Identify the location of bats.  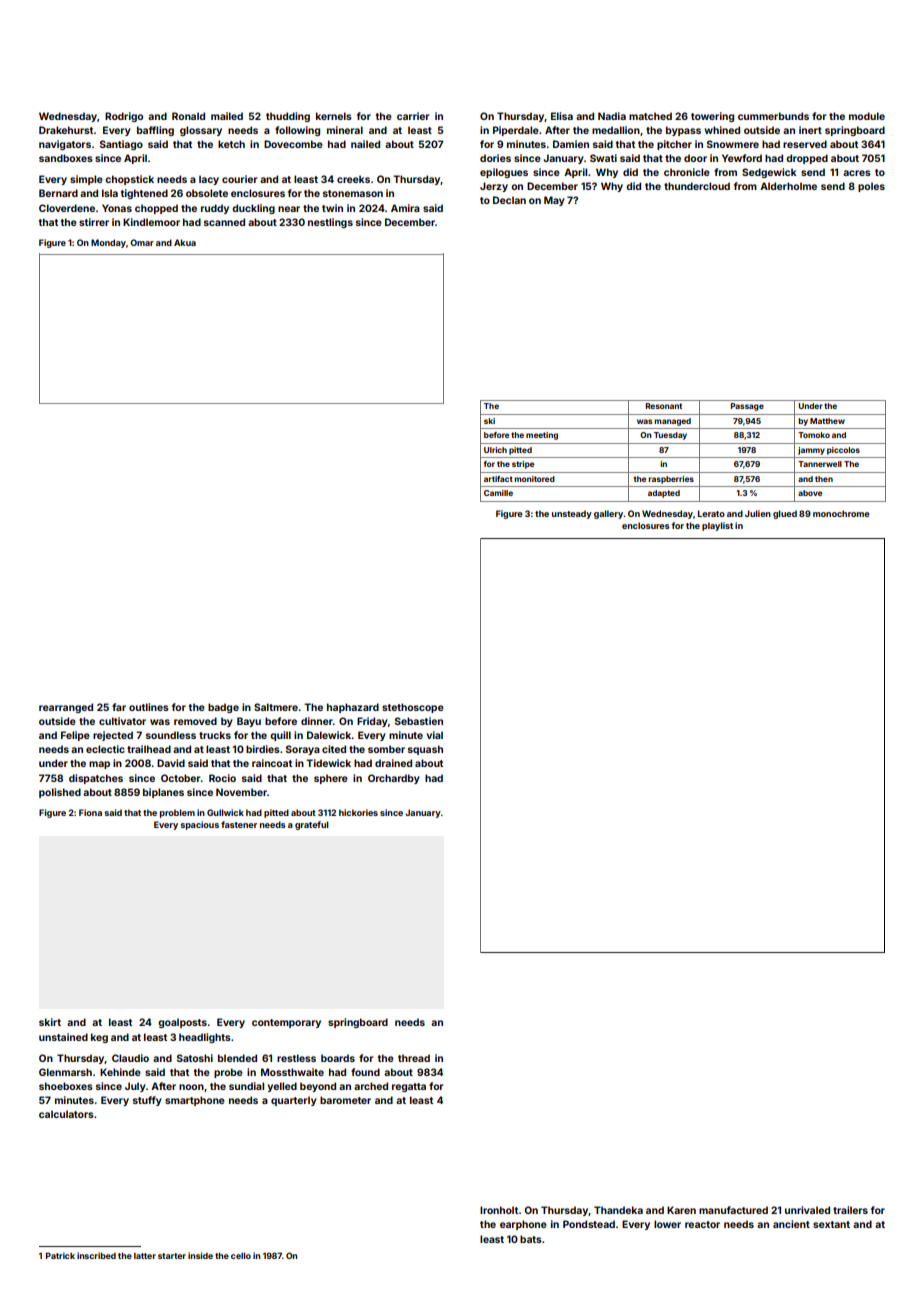
(531, 1239).
